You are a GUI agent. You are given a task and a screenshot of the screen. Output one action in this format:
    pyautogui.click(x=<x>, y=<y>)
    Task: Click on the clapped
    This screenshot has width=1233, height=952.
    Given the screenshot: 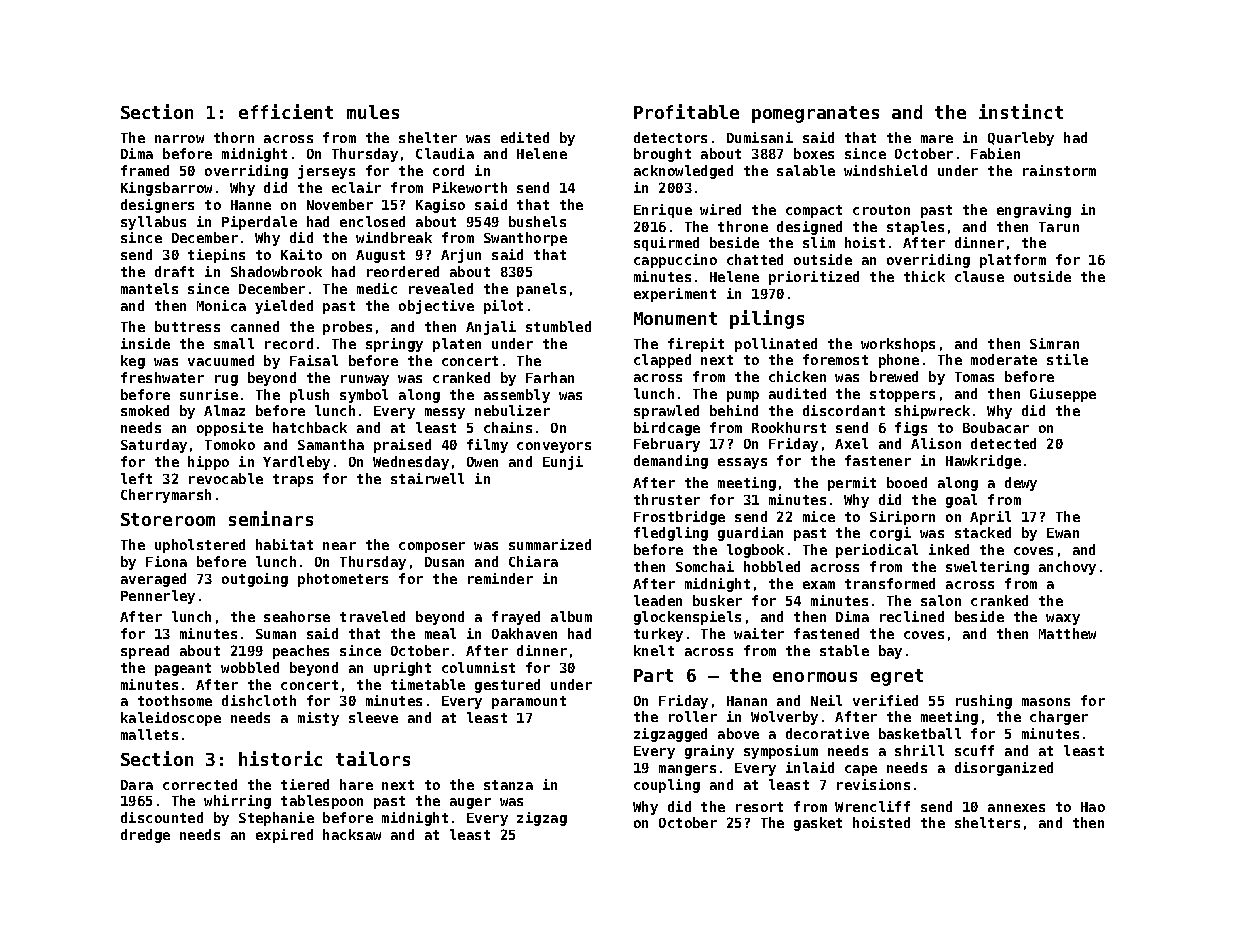 What is the action you would take?
    pyautogui.click(x=662, y=361)
